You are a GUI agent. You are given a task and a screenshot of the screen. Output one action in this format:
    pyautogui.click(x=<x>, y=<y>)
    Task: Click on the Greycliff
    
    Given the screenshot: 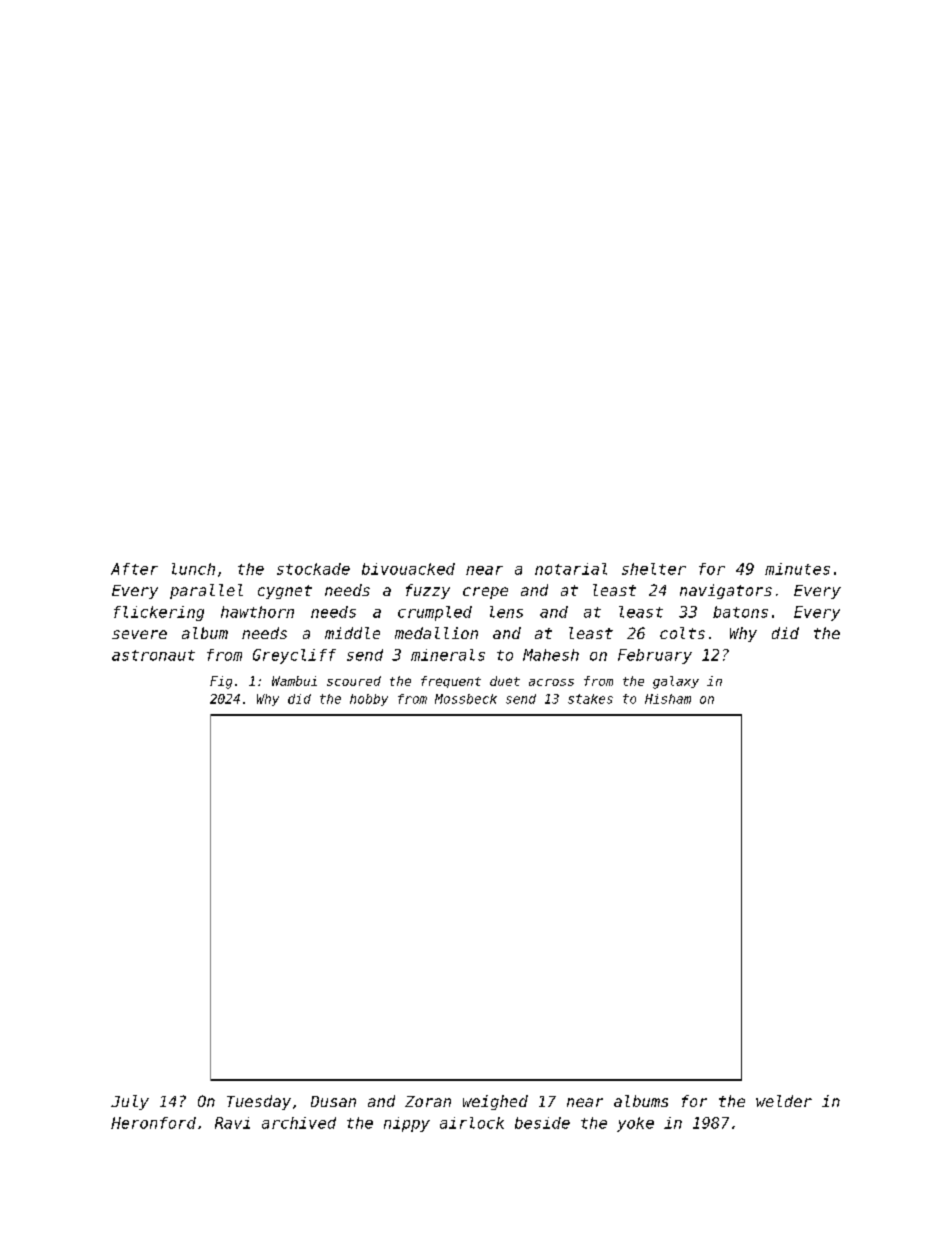 What is the action you would take?
    pyautogui.click(x=294, y=656)
